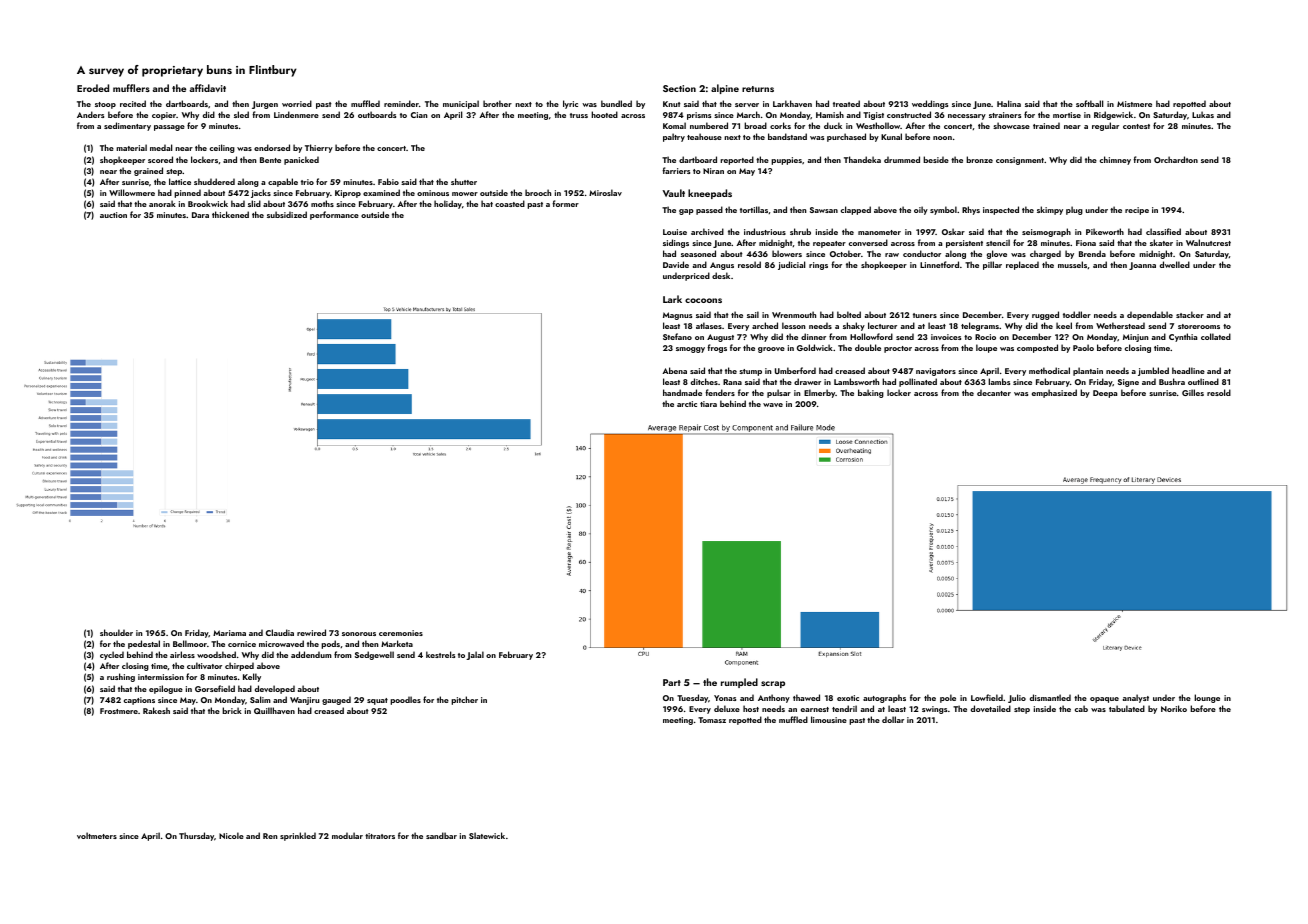  What do you see at coordinates (773, 684) in the screenshot?
I see `scrap` at bounding box center [773, 684].
